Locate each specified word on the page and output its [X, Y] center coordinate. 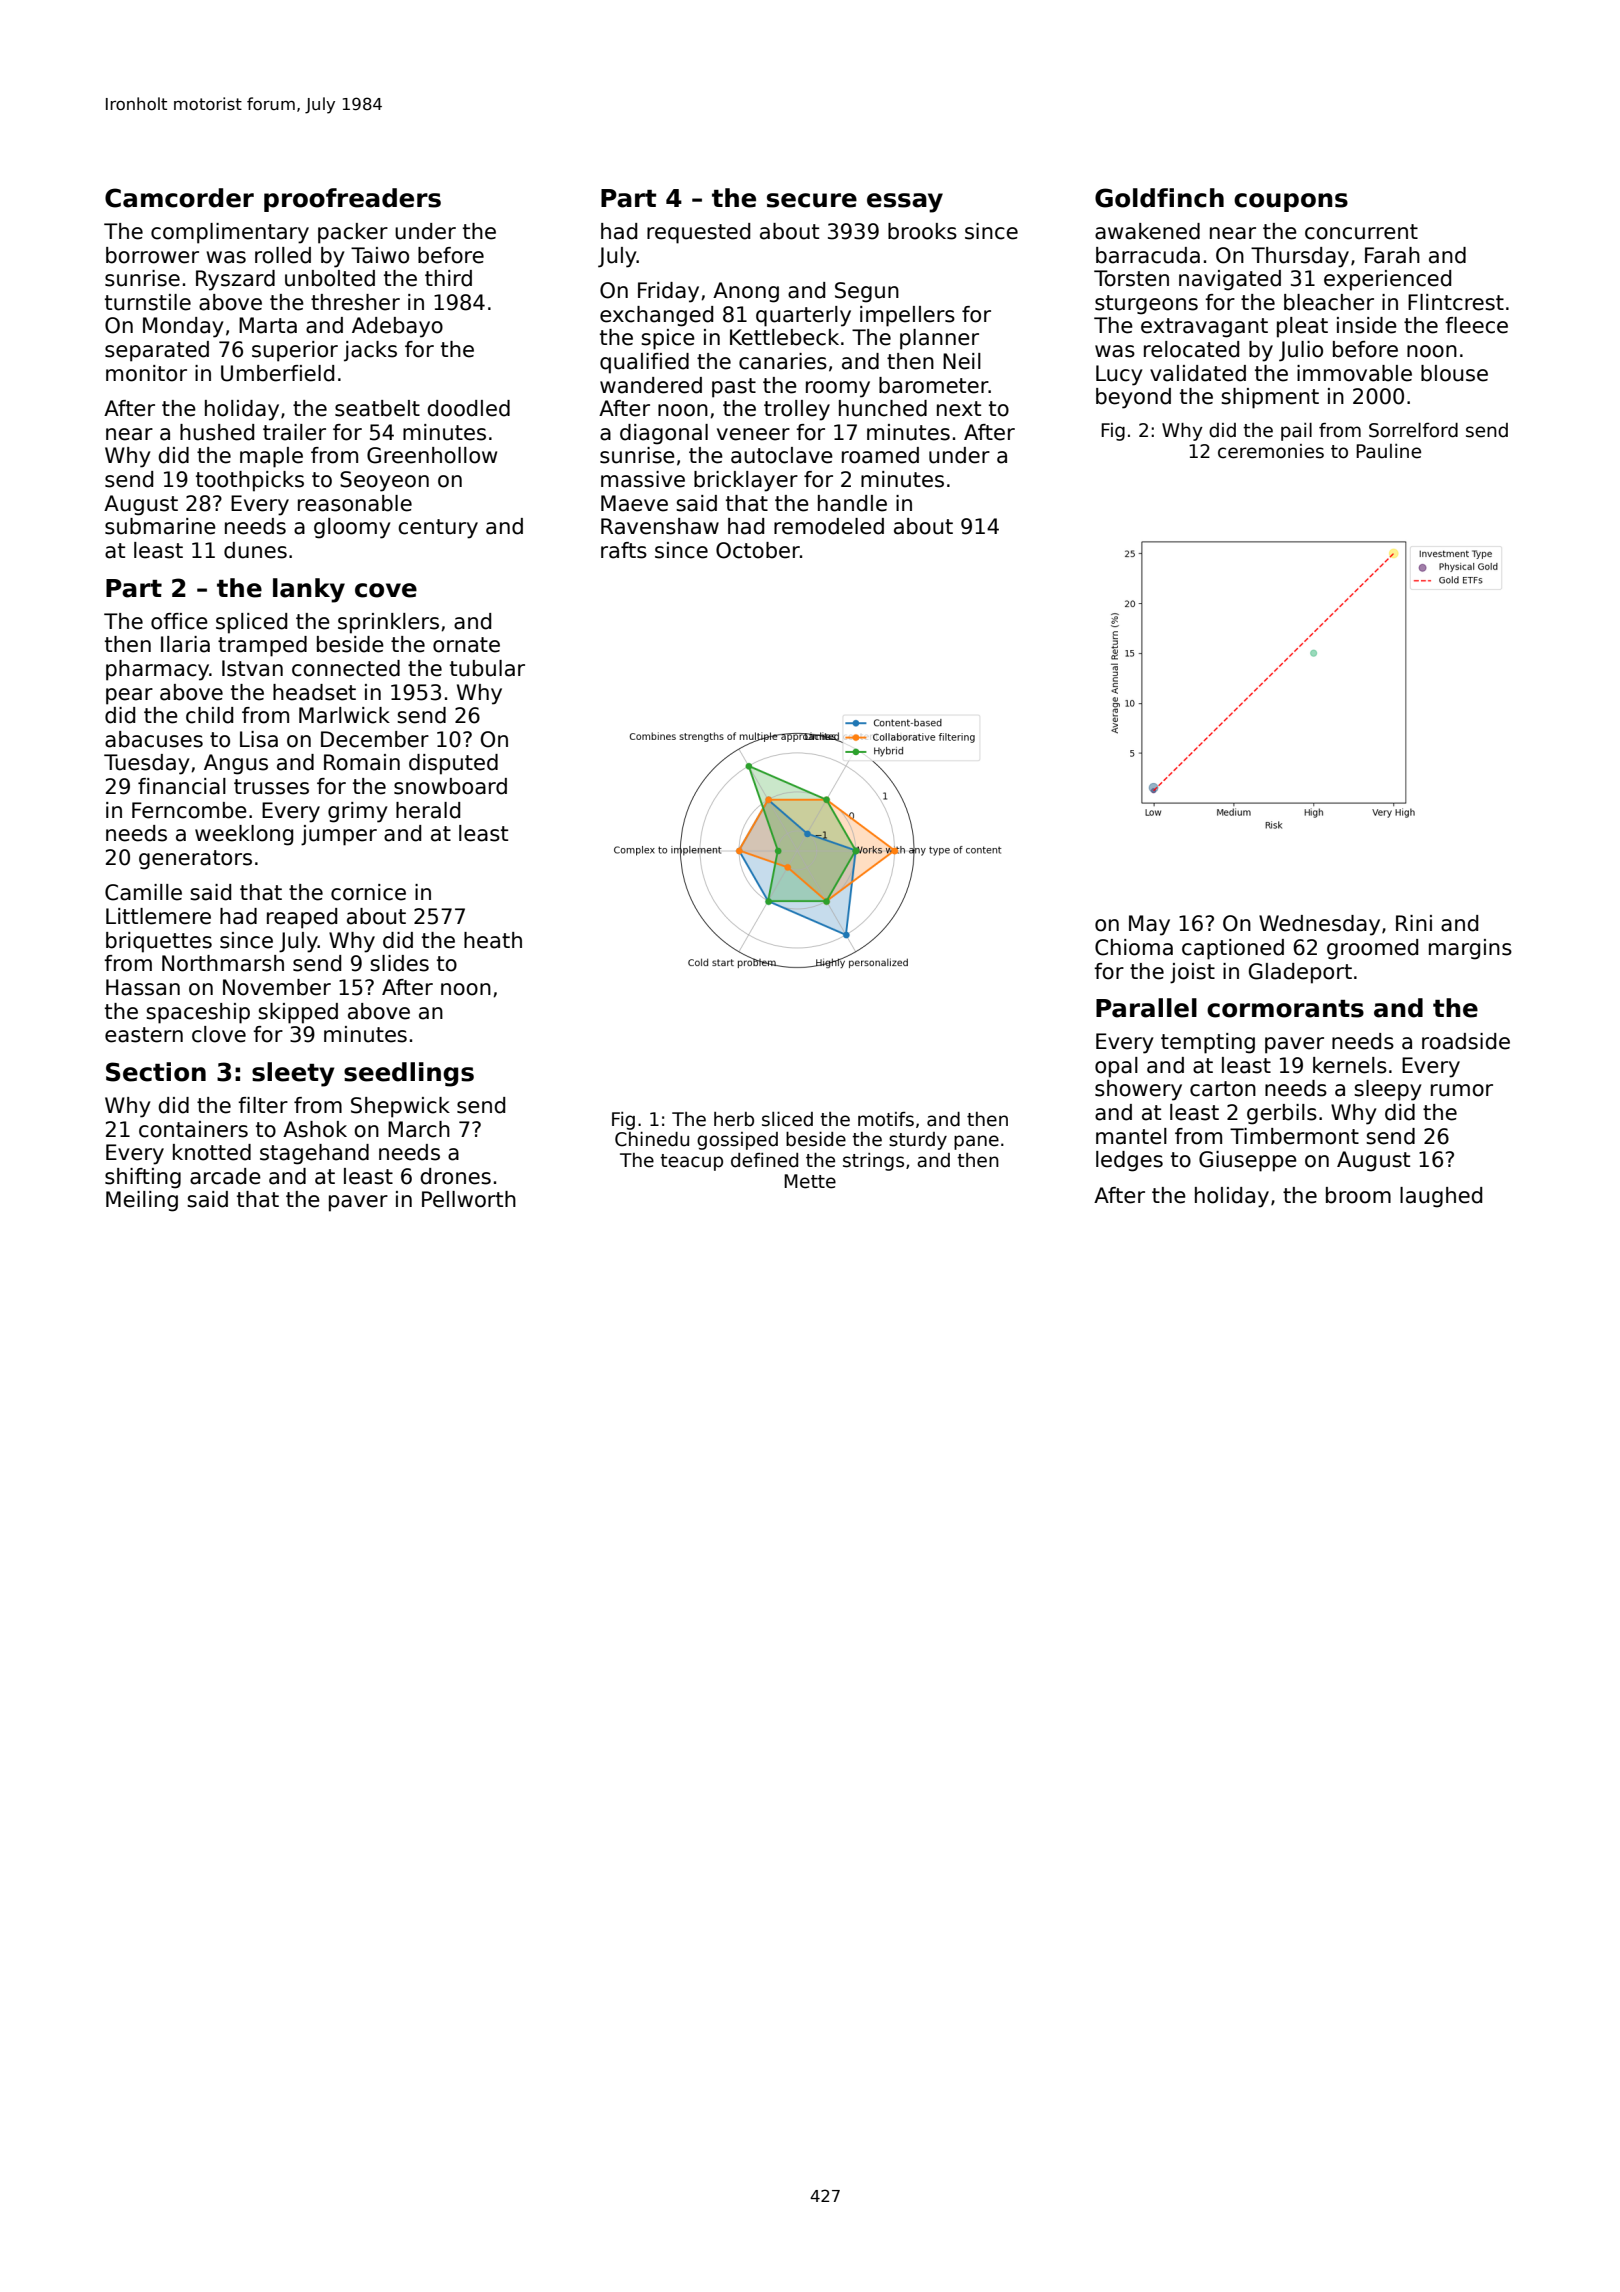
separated [157, 351]
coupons [1291, 202]
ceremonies [1271, 451]
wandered [651, 385]
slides [399, 963]
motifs [886, 1119]
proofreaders [352, 200]
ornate [466, 645]
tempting [1208, 1043]
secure [812, 200]
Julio [1301, 351]
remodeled [829, 526]
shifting [143, 1178]
